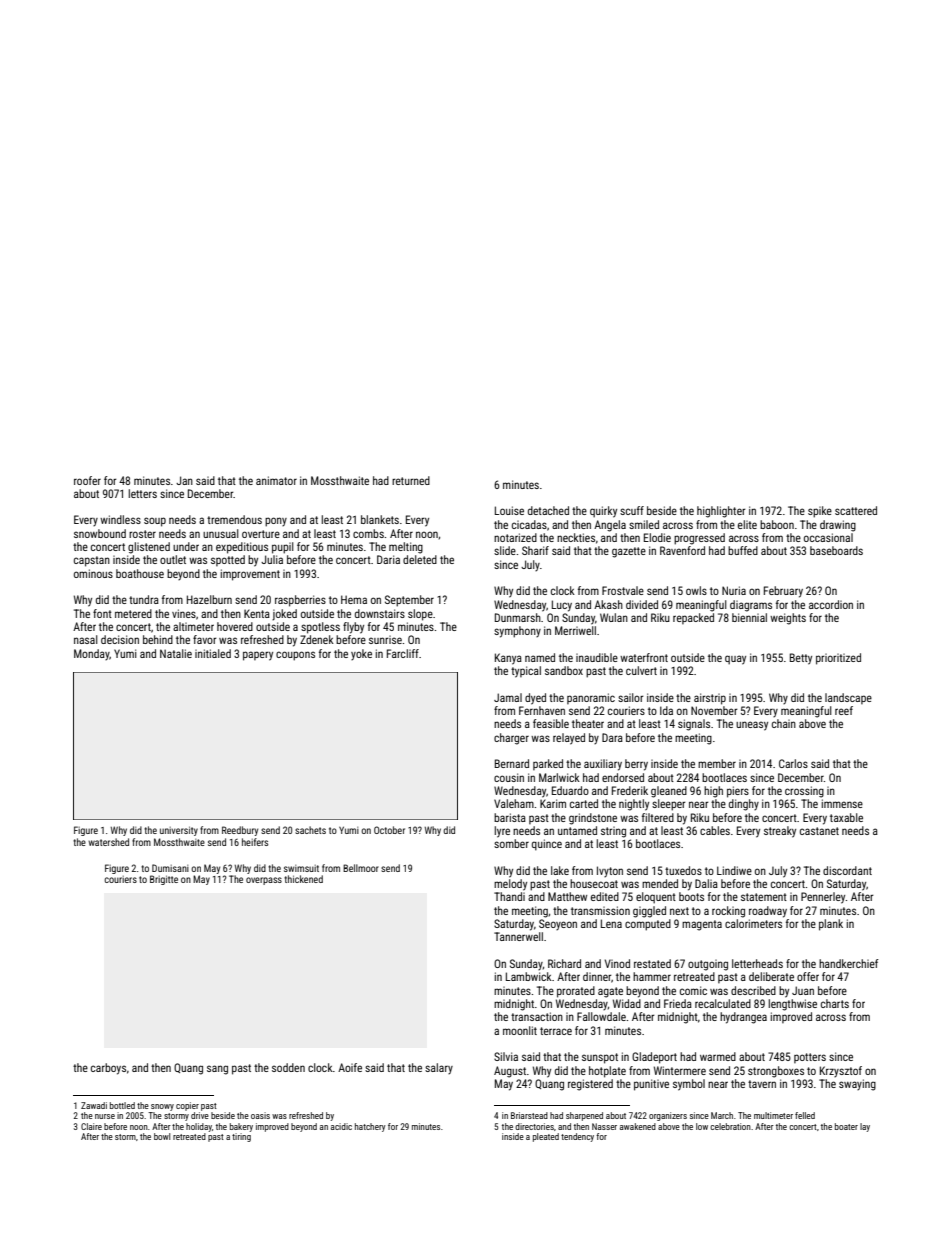 Image resolution: width=952 pixels, height=1233 pixels. What do you see at coordinates (511, 739) in the document?
I see `charger` at bounding box center [511, 739].
